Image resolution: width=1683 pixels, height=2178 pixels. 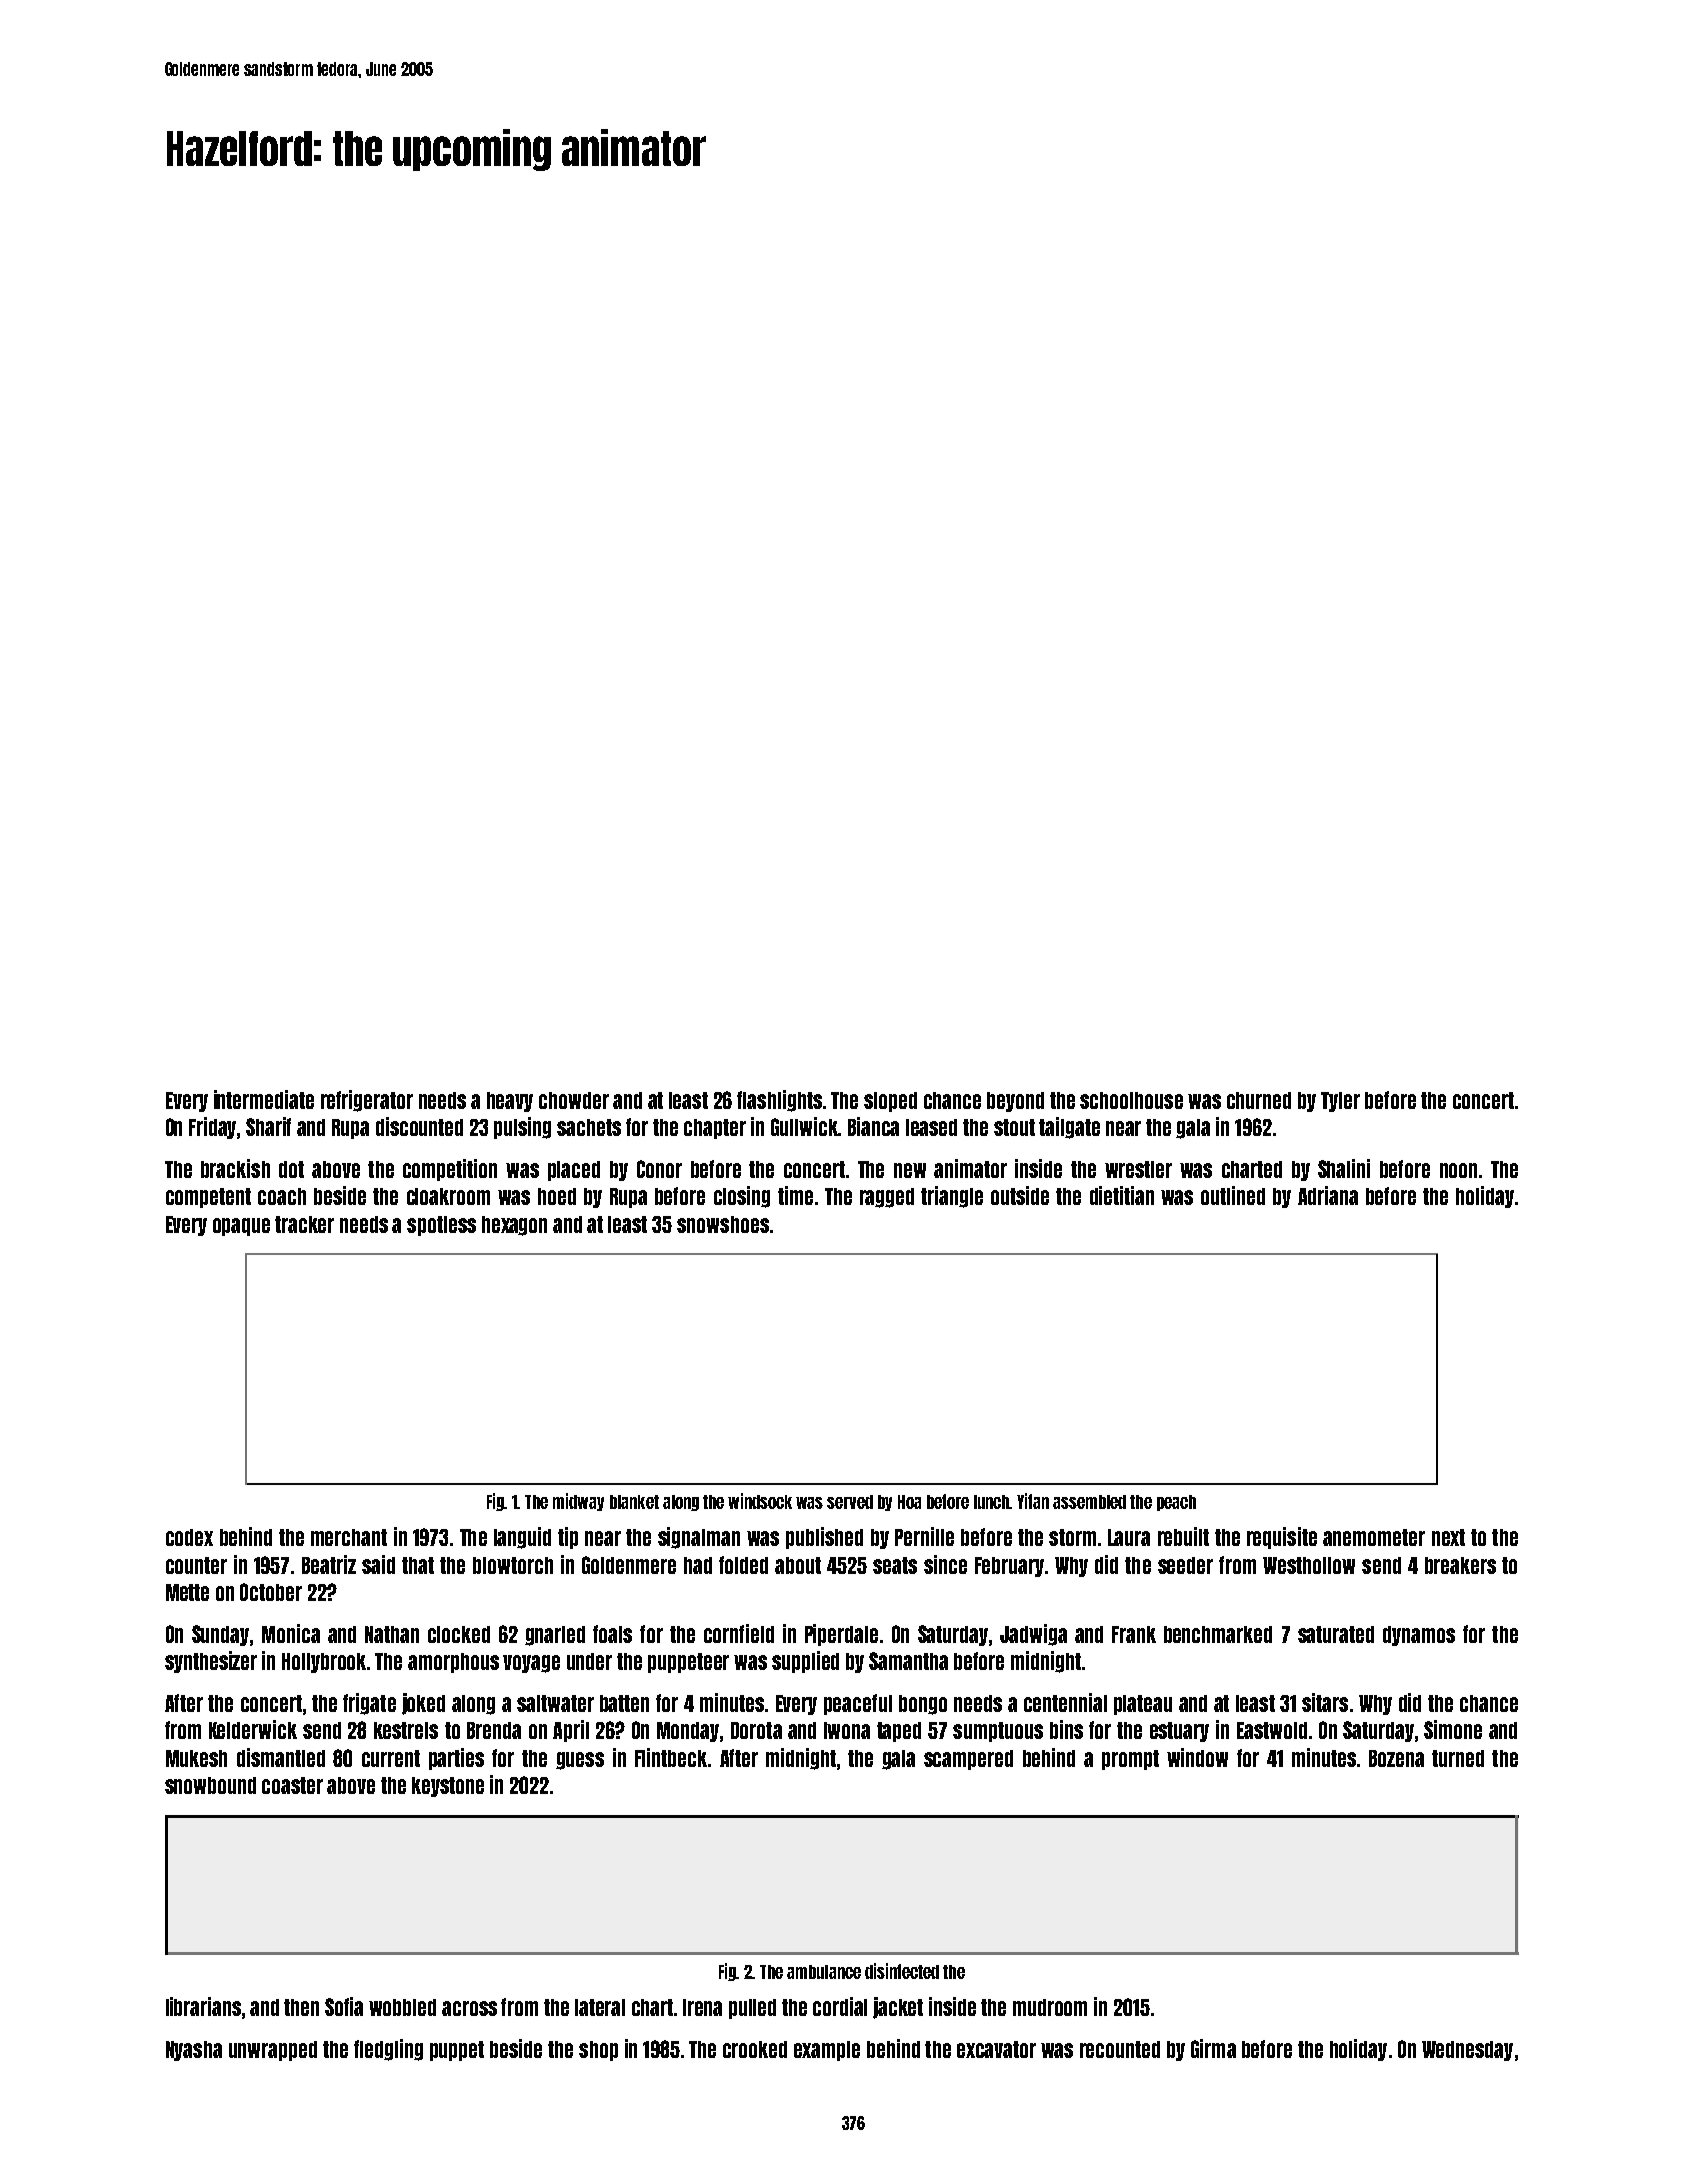 I want to click on snowshoes, so click(x=723, y=1224).
